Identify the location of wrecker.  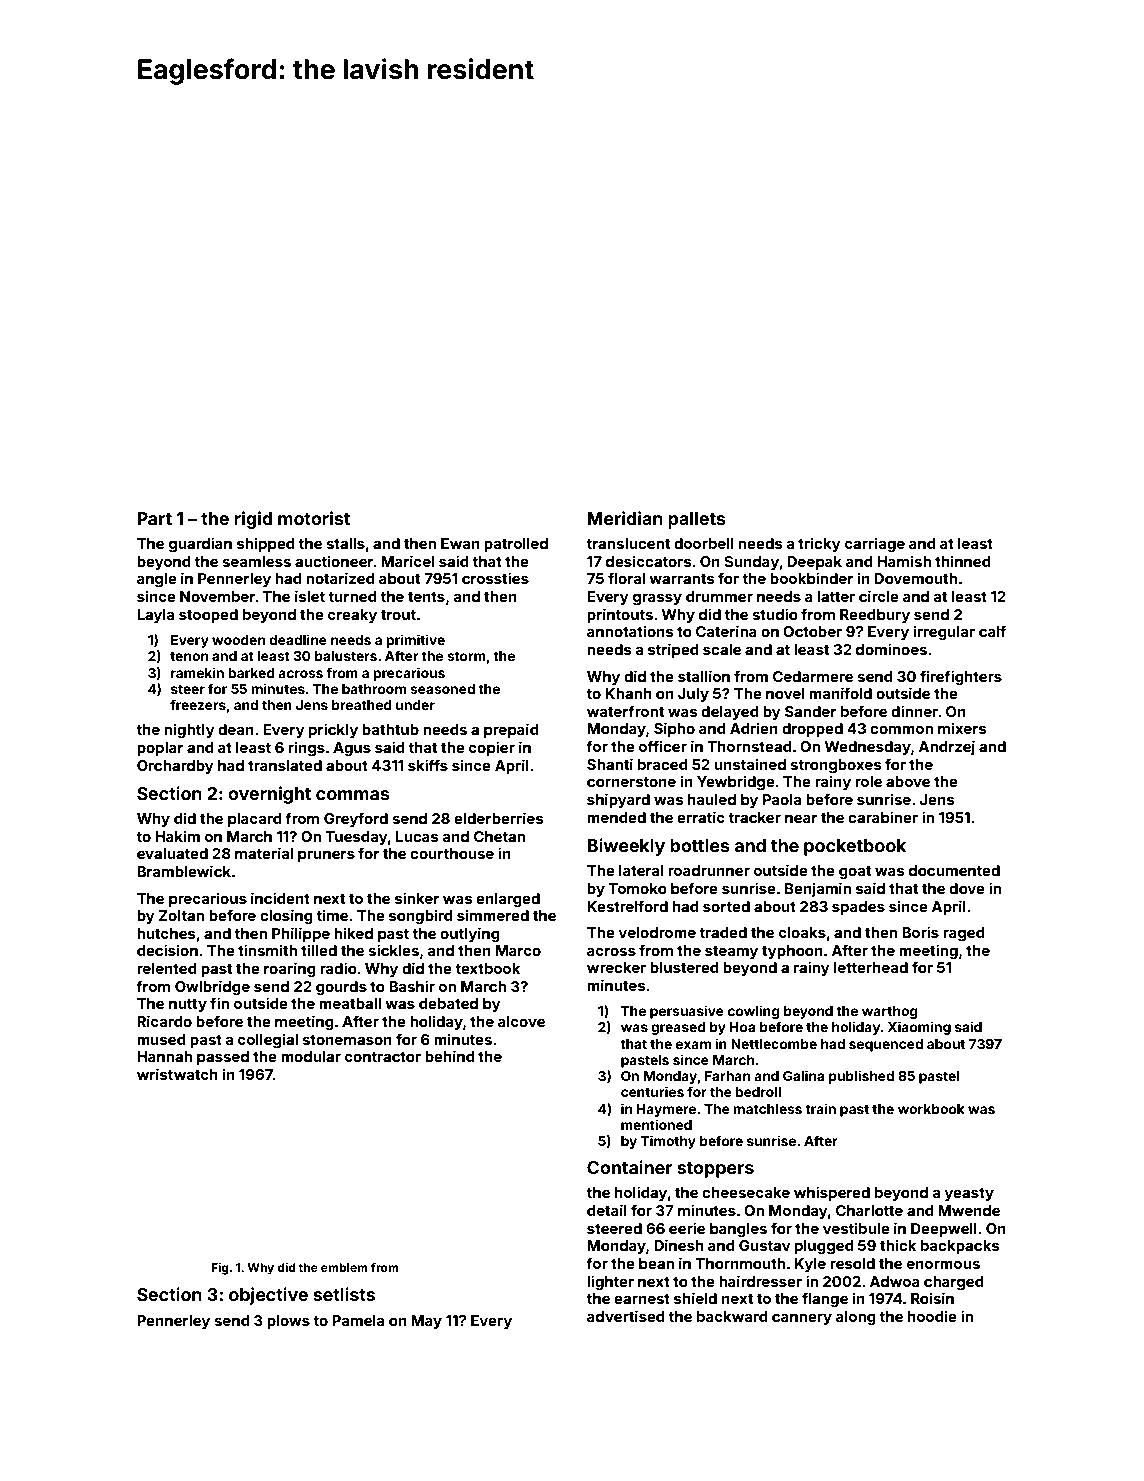
(616, 967).
